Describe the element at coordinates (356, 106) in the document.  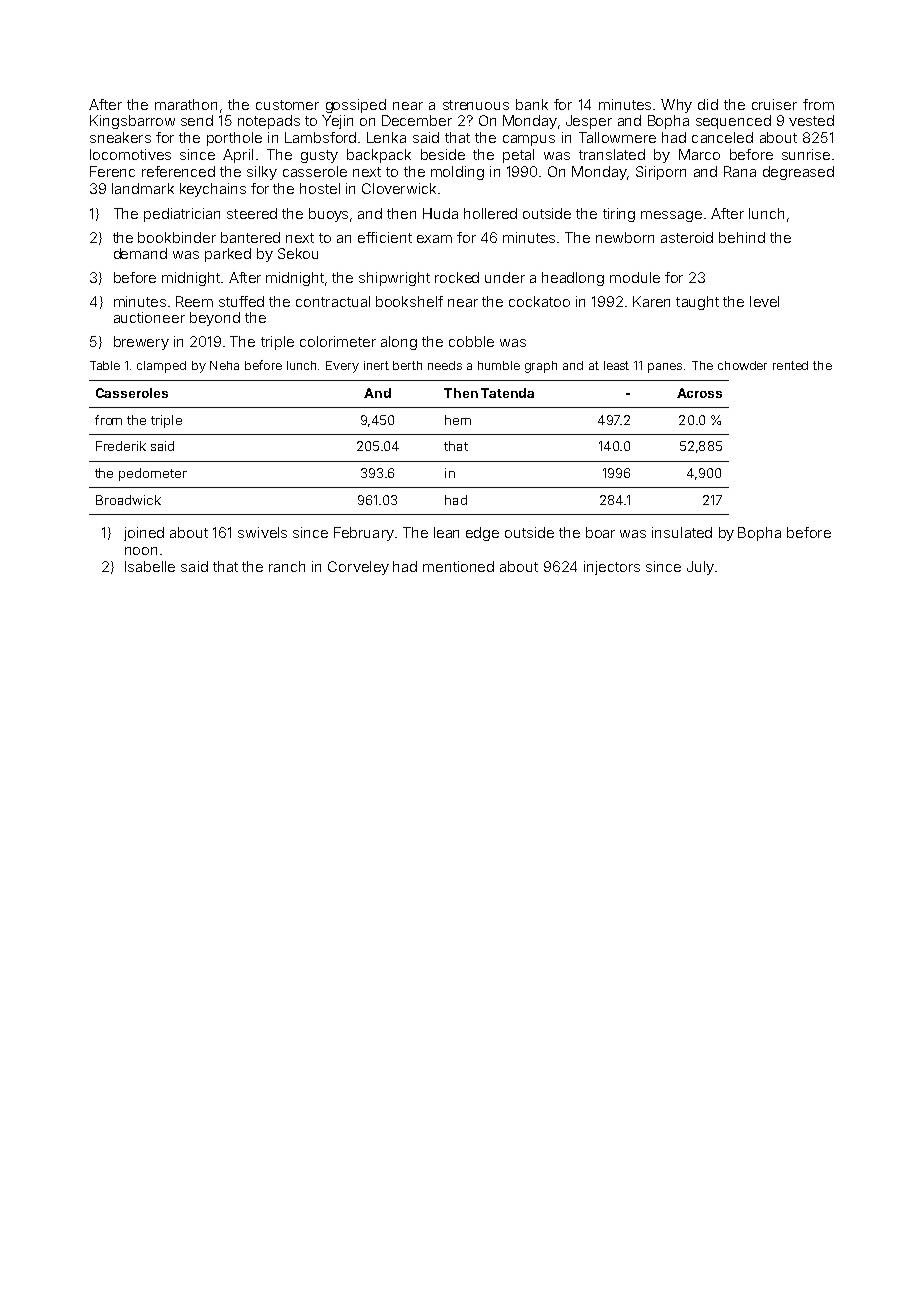
I see `gossiped` at that location.
